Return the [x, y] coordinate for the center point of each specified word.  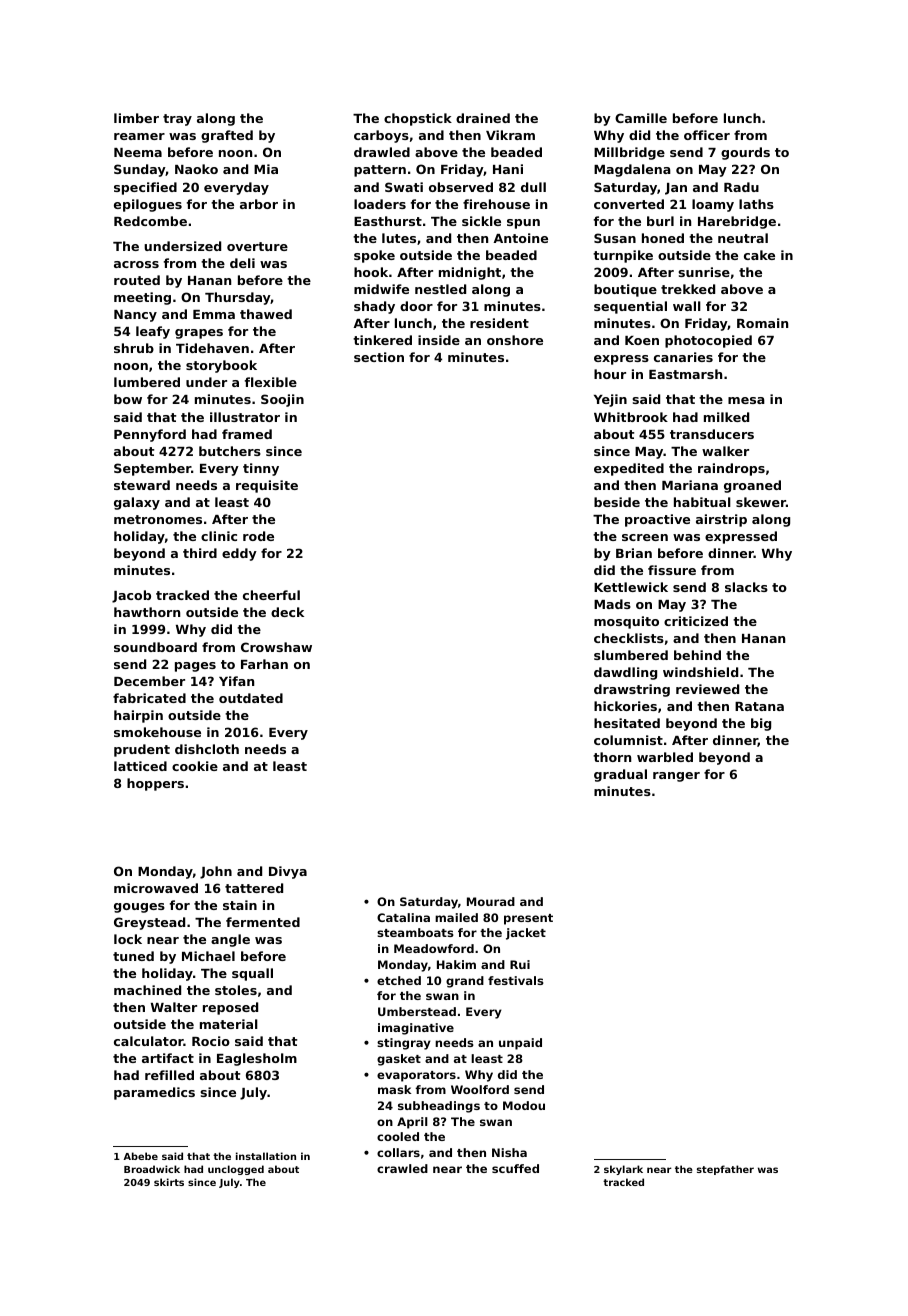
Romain [762, 323]
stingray [404, 1044]
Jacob [131, 596]
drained [483, 118]
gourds [745, 153]
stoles [236, 990]
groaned [752, 486]
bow [128, 399]
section [379, 357]
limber [136, 118]
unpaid [520, 1044]
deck [287, 612]
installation [266, 1156]
